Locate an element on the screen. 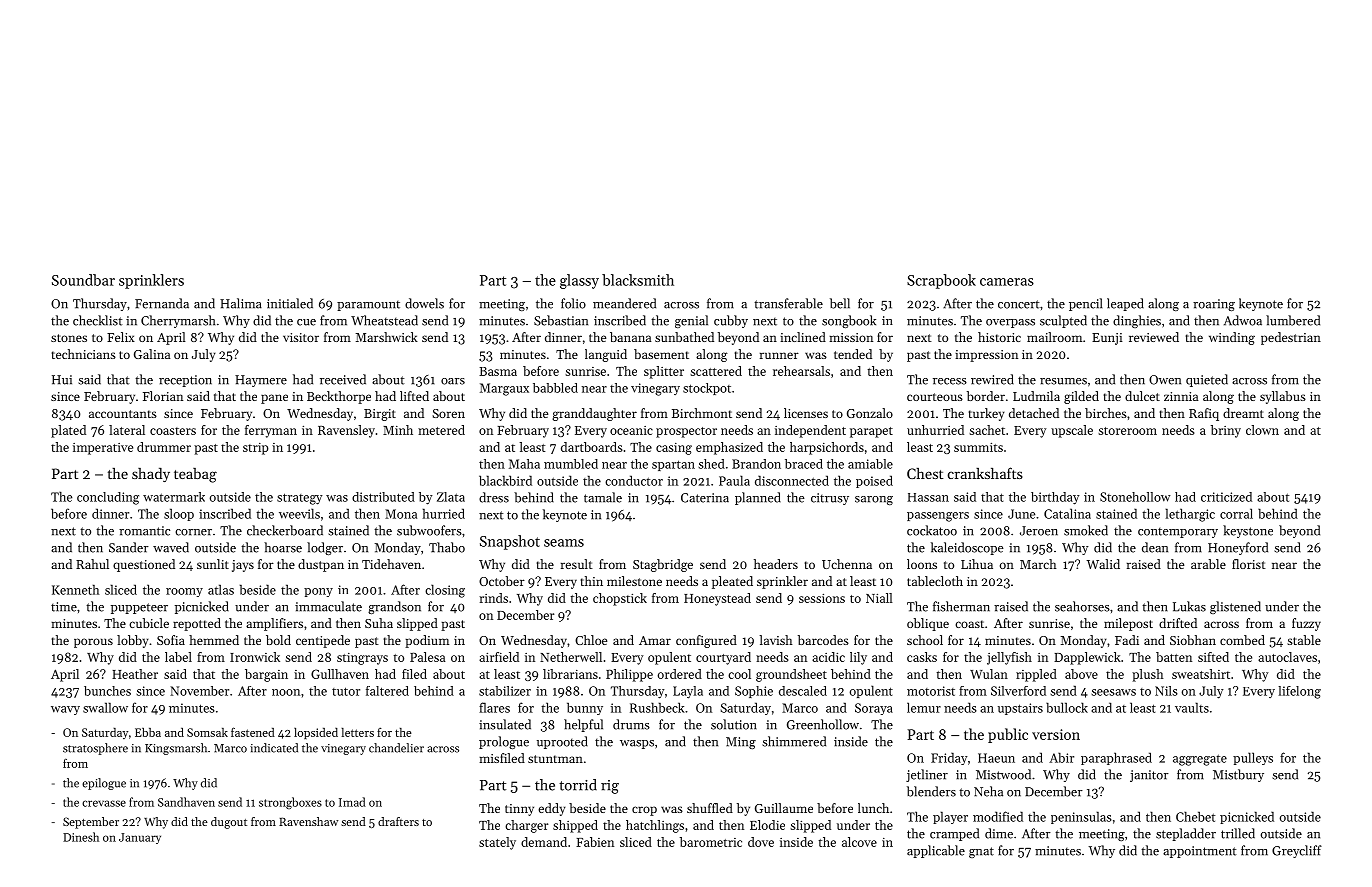 The width and height of the screenshot is (1372, 887). rig is located at coordinates (610, 787).
